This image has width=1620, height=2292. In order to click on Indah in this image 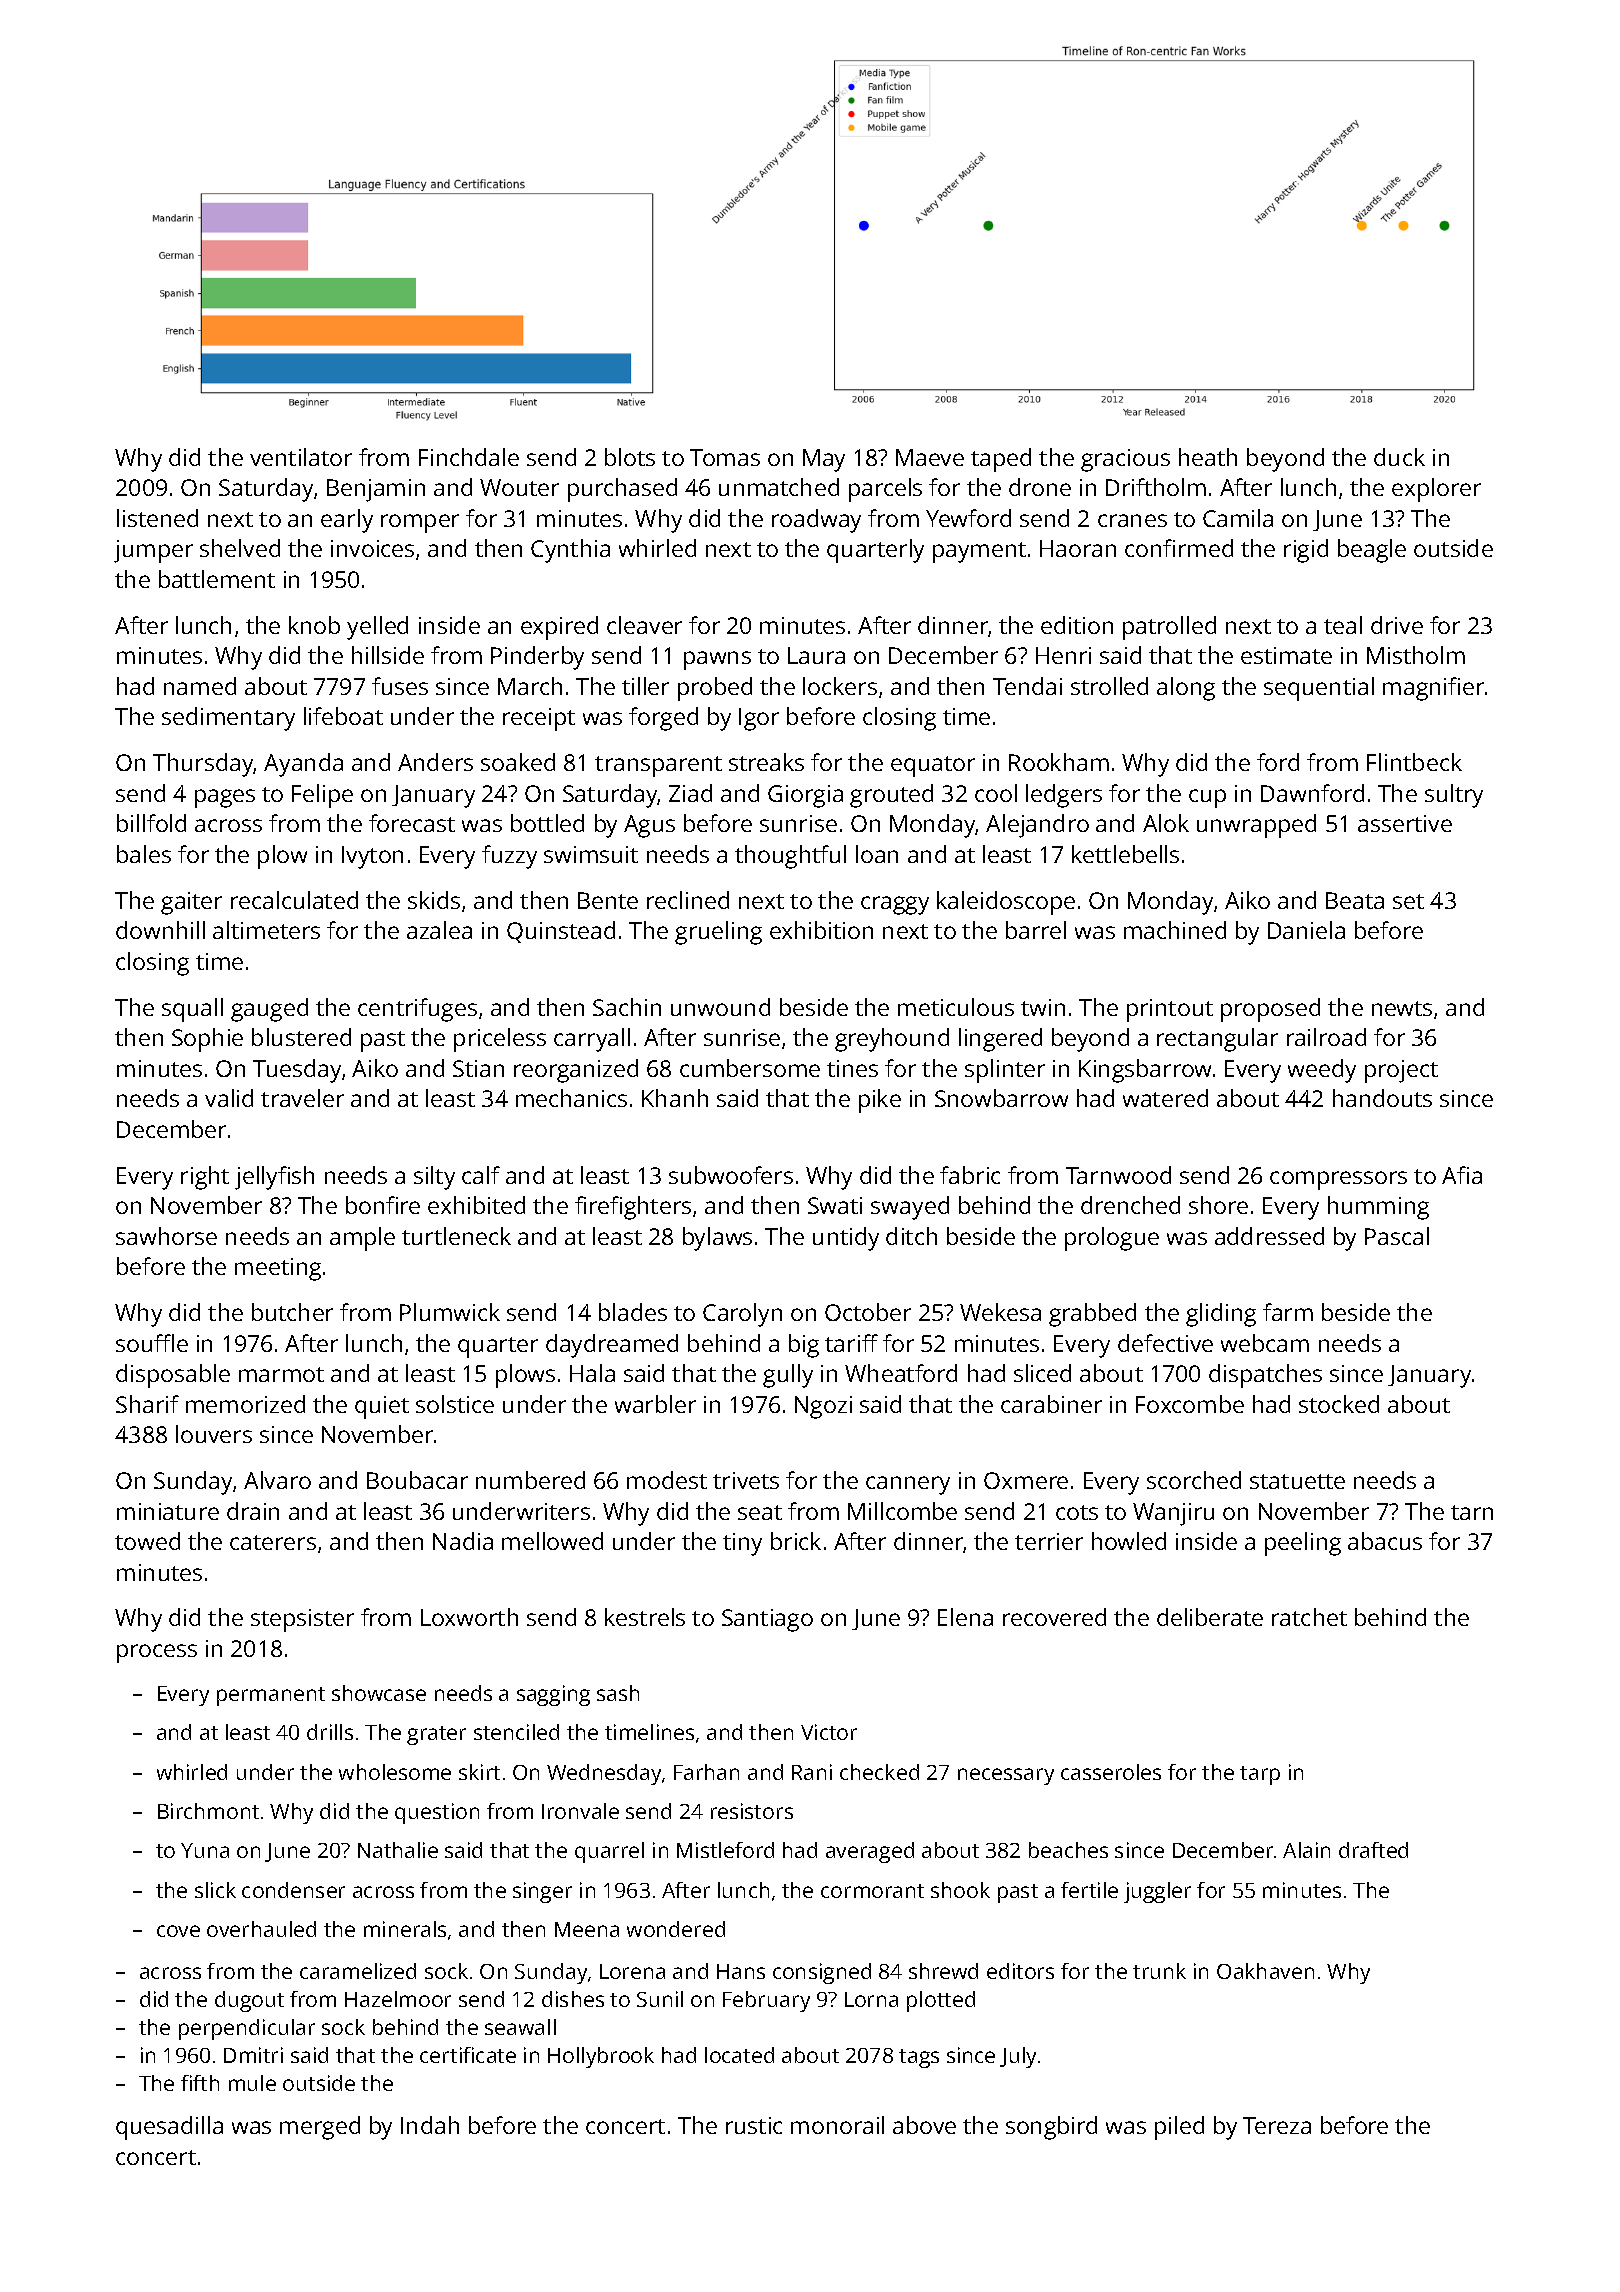, I will do `click(430, 2125)`.
